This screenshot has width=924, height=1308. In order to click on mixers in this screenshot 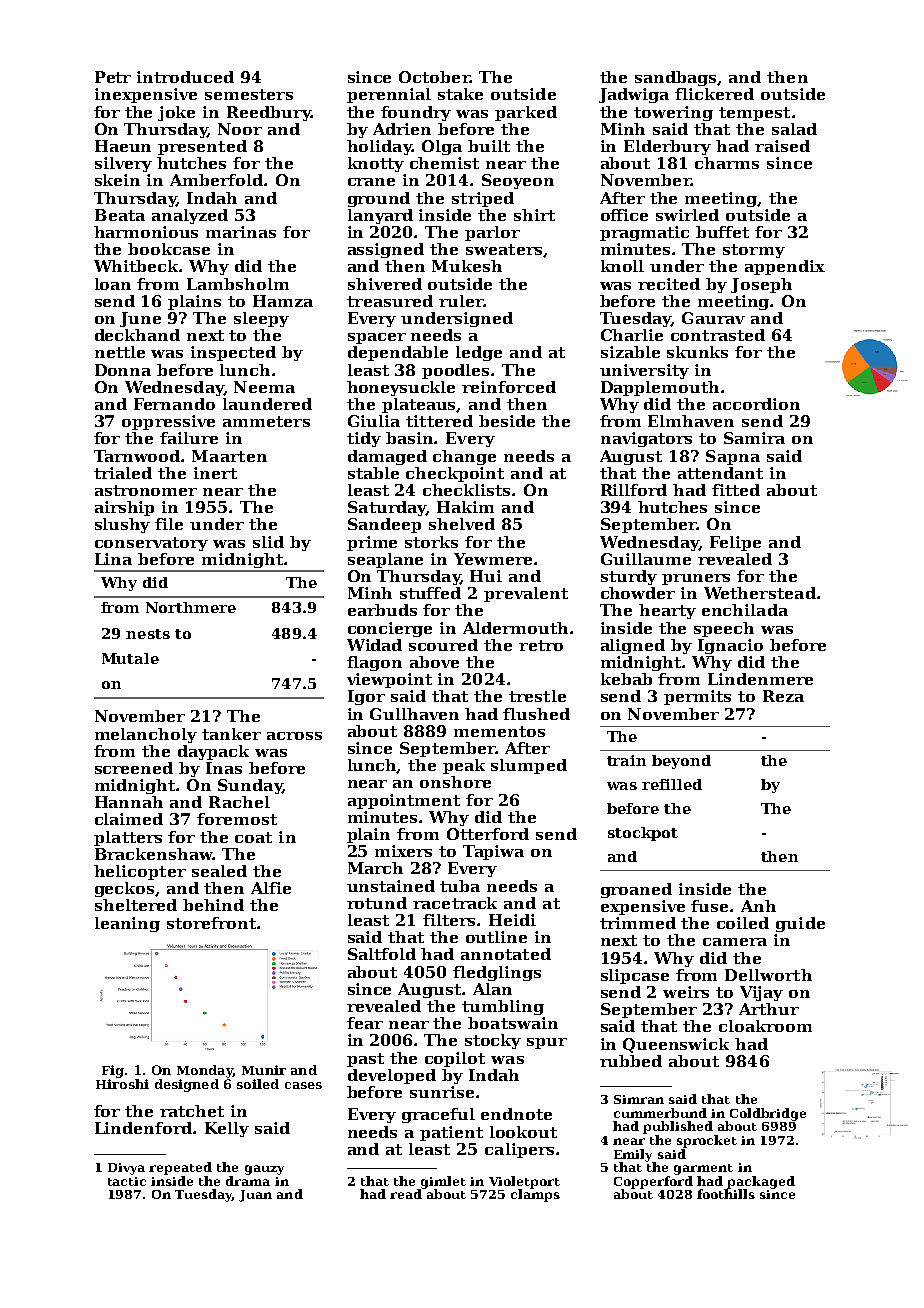, I will do `click(403, 851)`.
